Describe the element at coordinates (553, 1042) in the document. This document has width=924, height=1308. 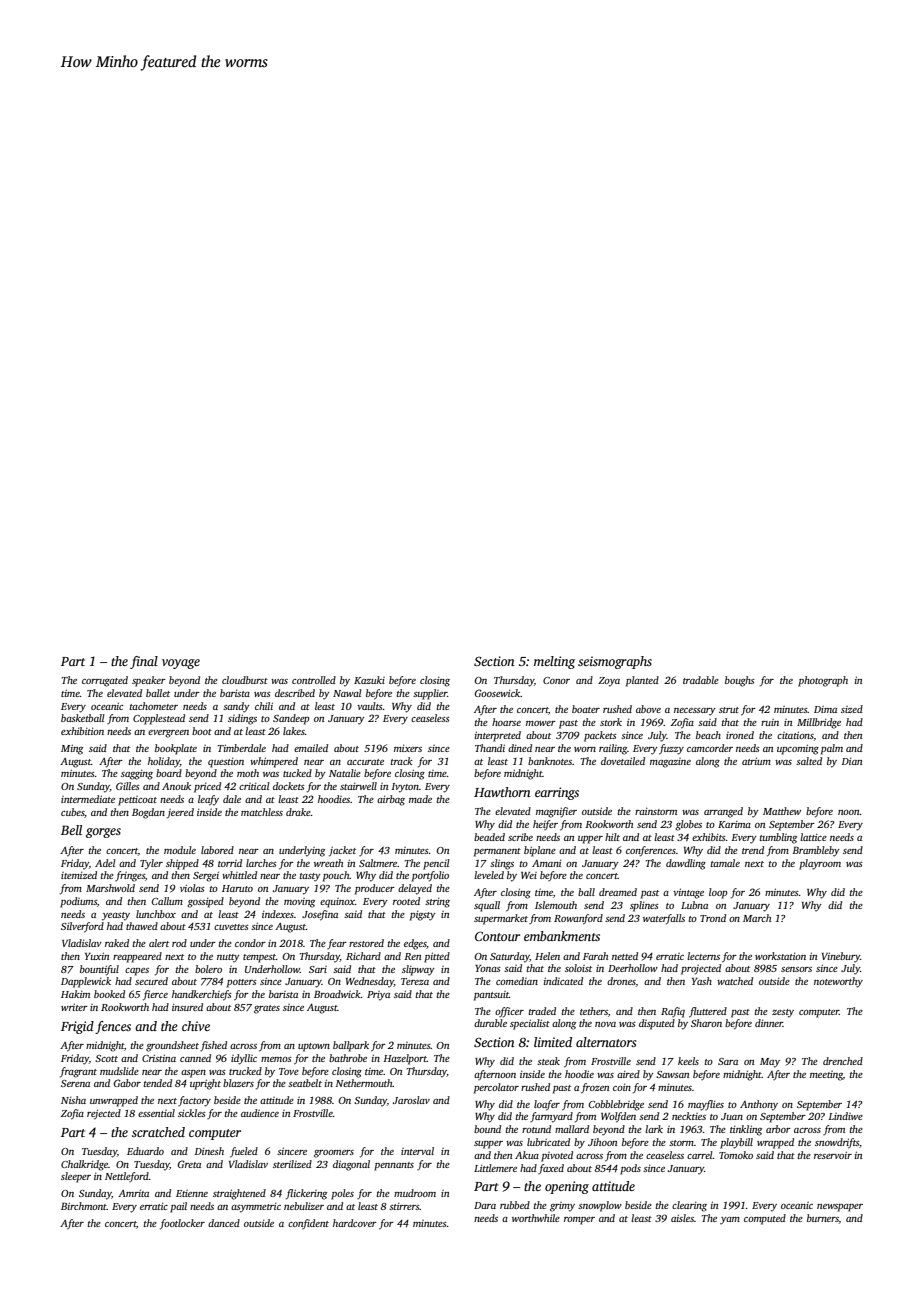
I see `limited` at that location.
